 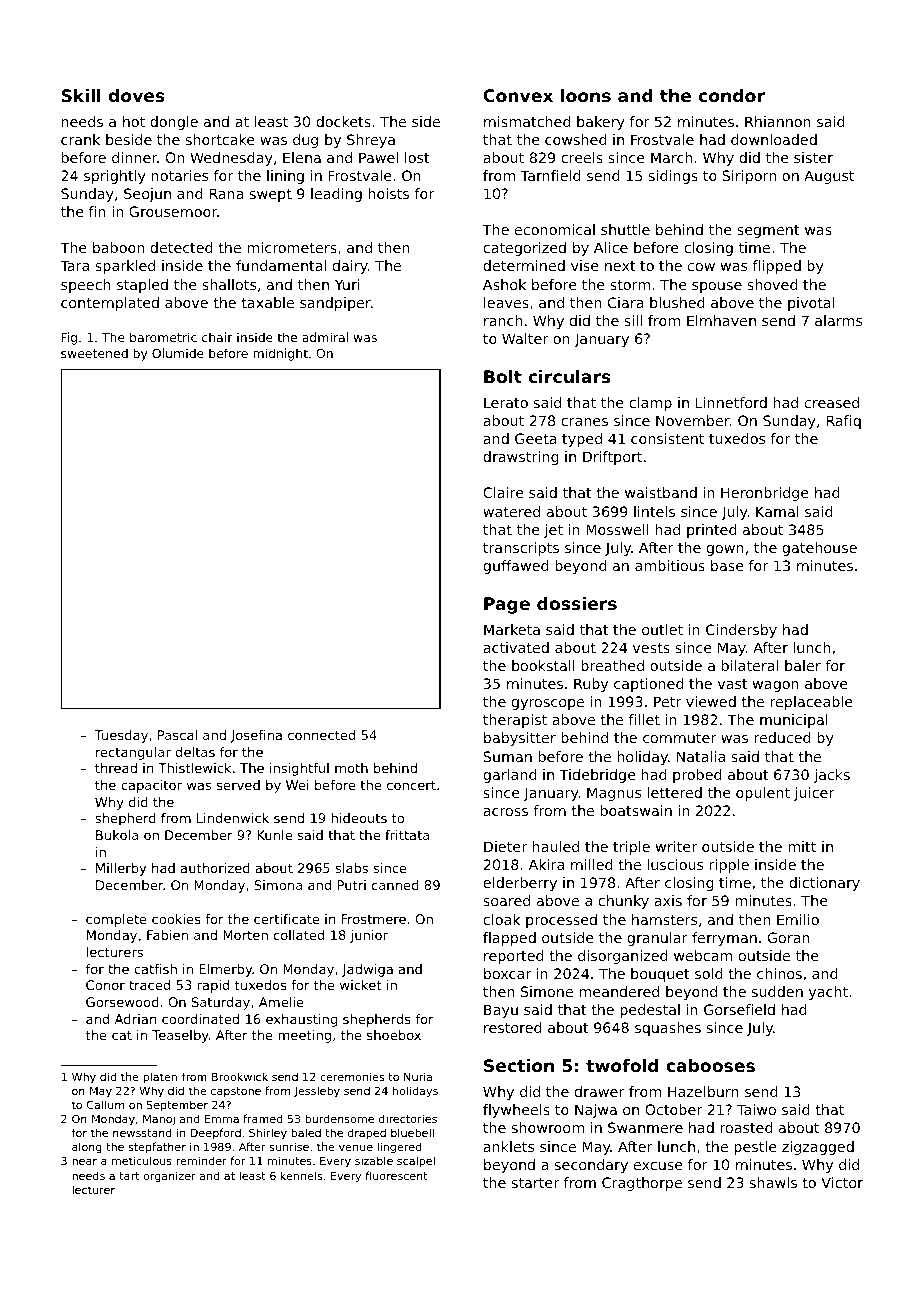 I want to click on hoists, so click(x=389, y=193).
